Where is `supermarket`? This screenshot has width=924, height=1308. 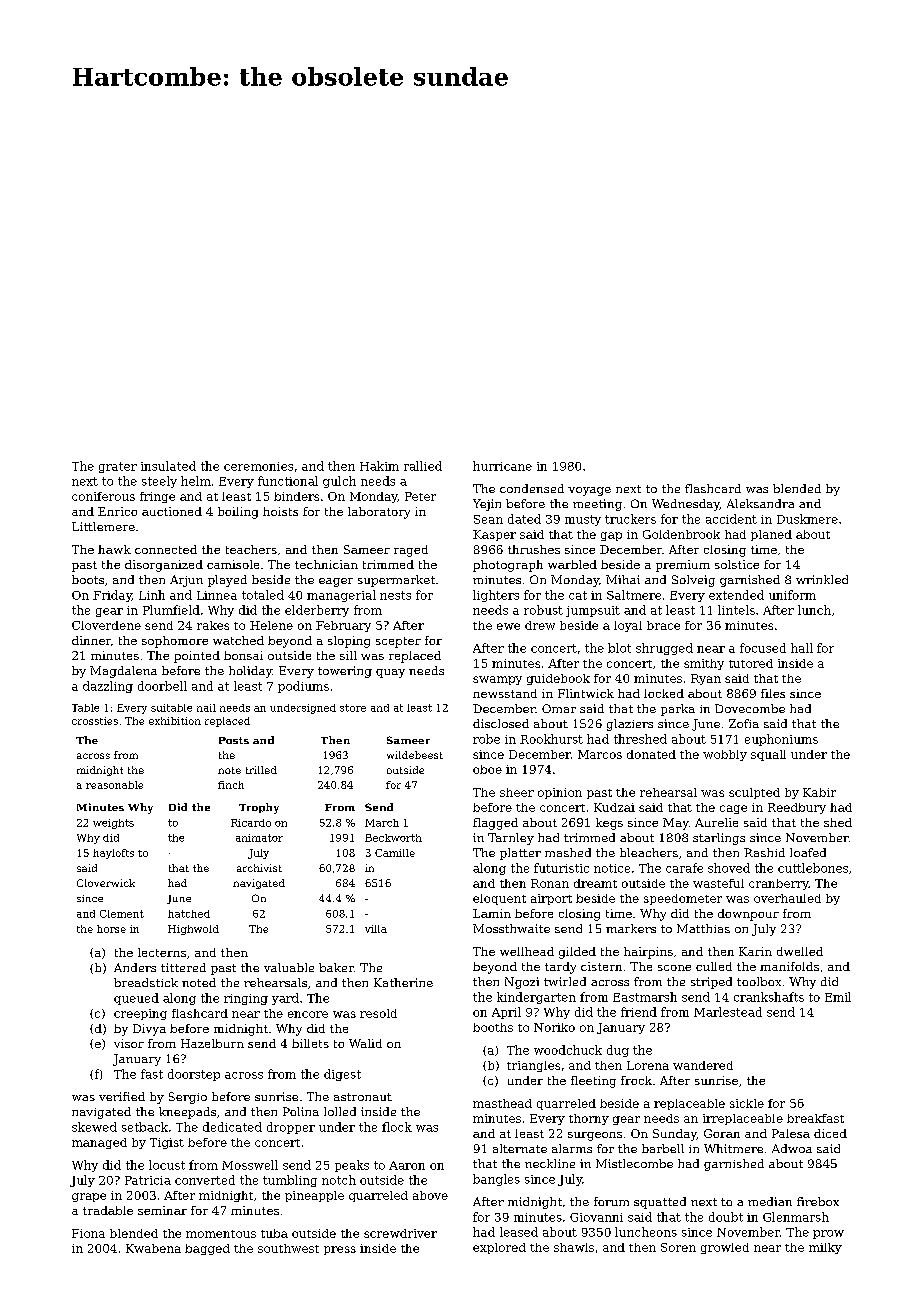 supermarket is located at coordinates (396, 581).
